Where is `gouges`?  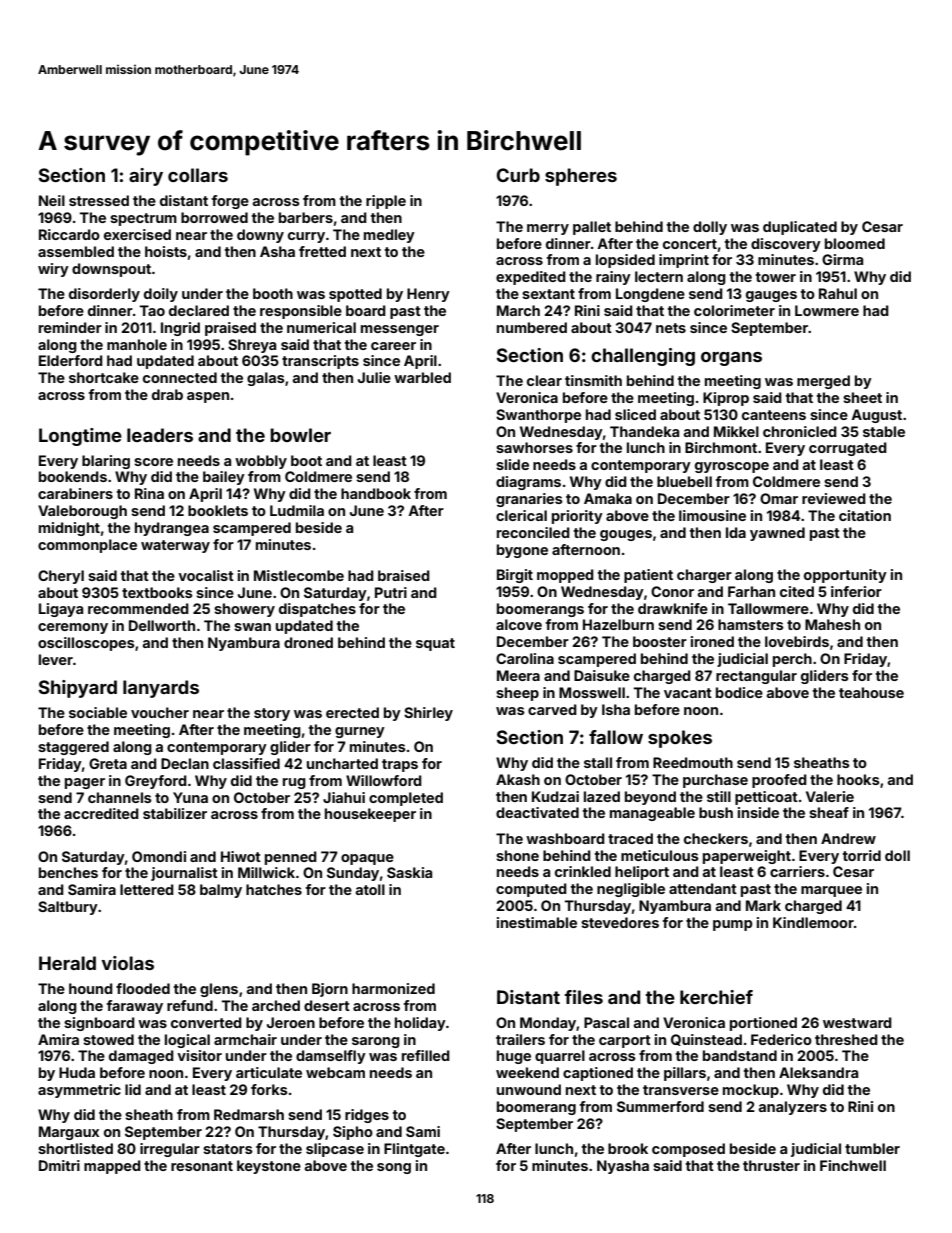 gouges is located at coordinates (626, 535).
